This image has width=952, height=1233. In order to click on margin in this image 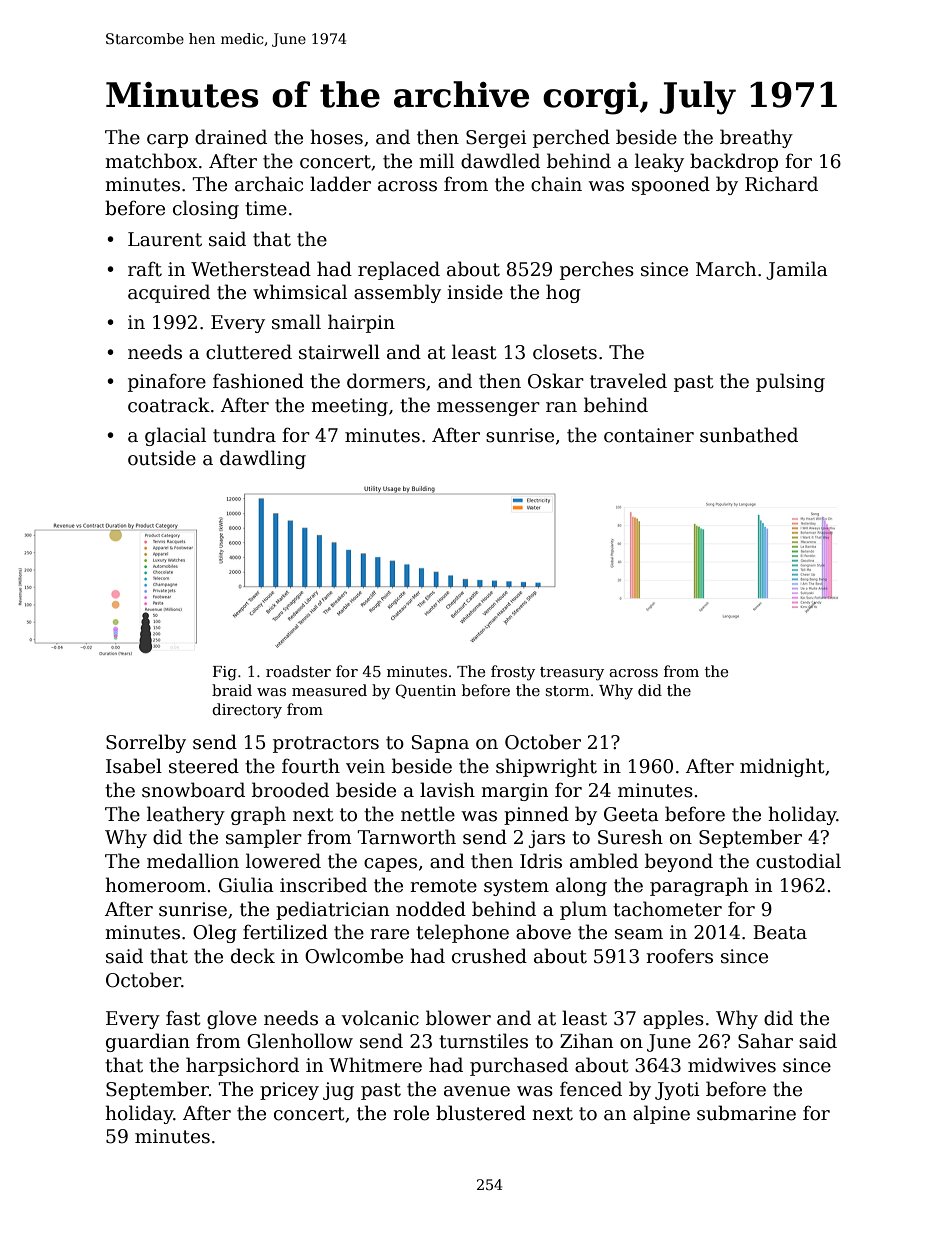, I will do `click(514, 792)`.
